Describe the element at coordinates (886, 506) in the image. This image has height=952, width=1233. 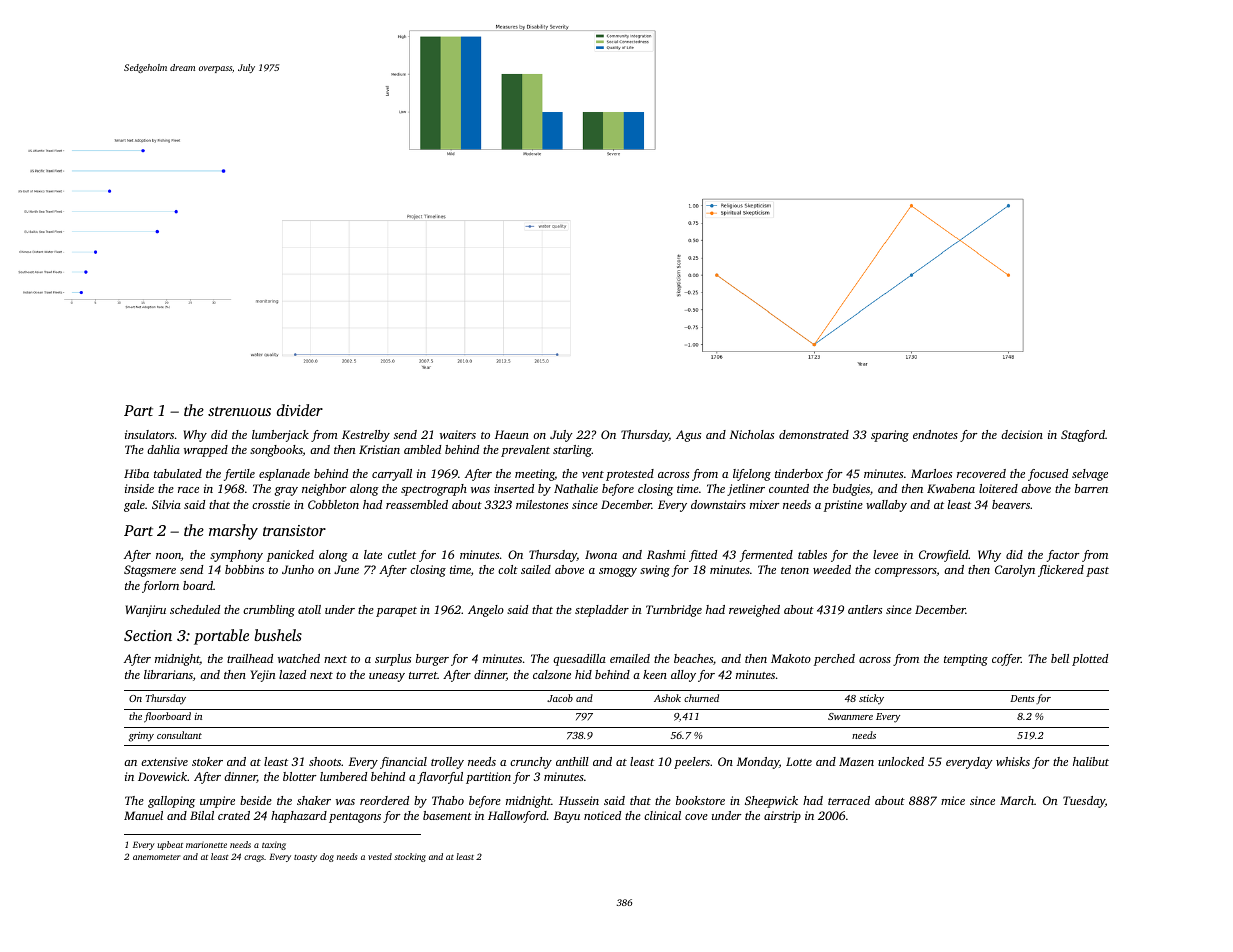
I see `wallaby` at that location.
